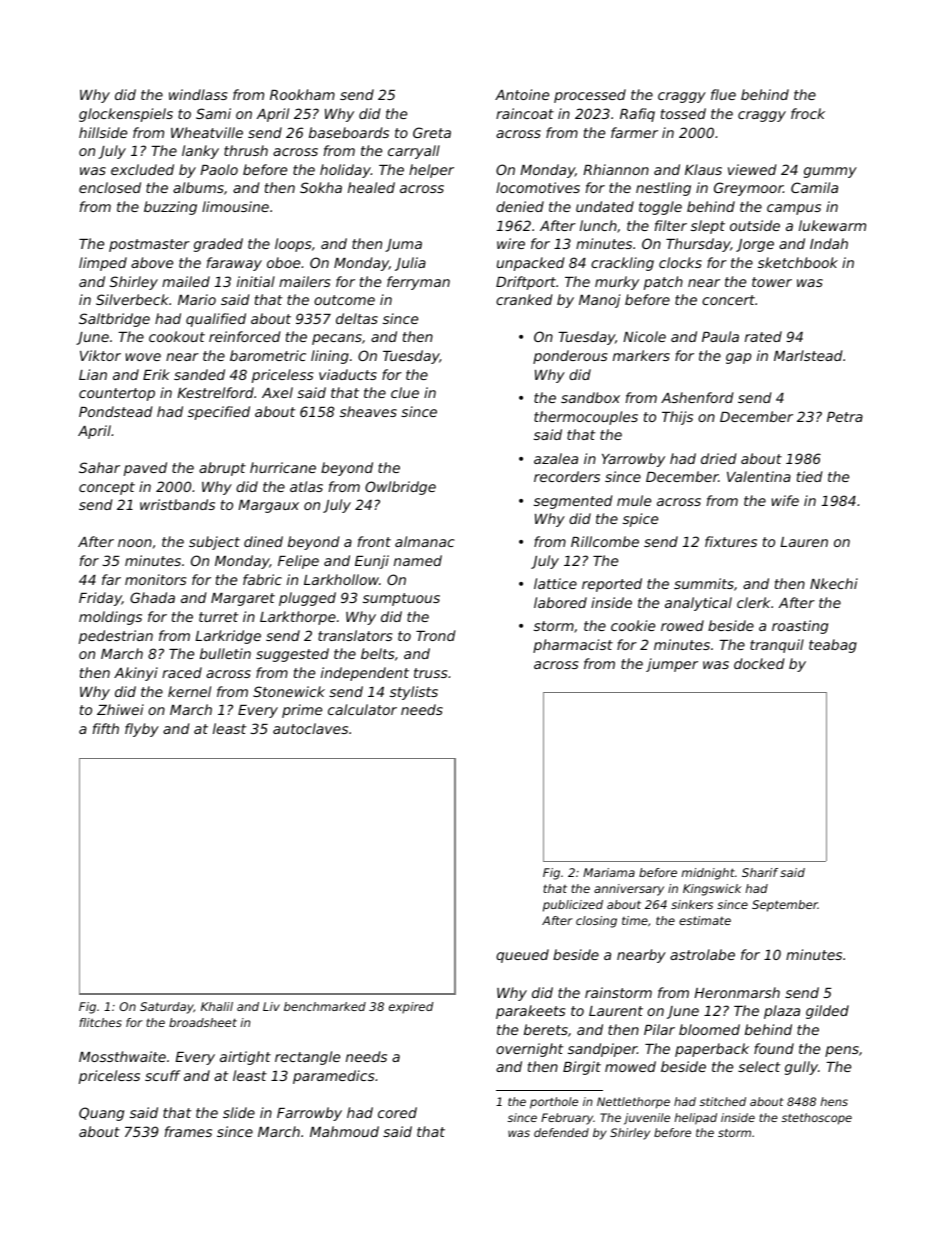 Image resolution: width=952 pixels, height=1233 pixels. I want to click on Sahar, so click(99, 467).
